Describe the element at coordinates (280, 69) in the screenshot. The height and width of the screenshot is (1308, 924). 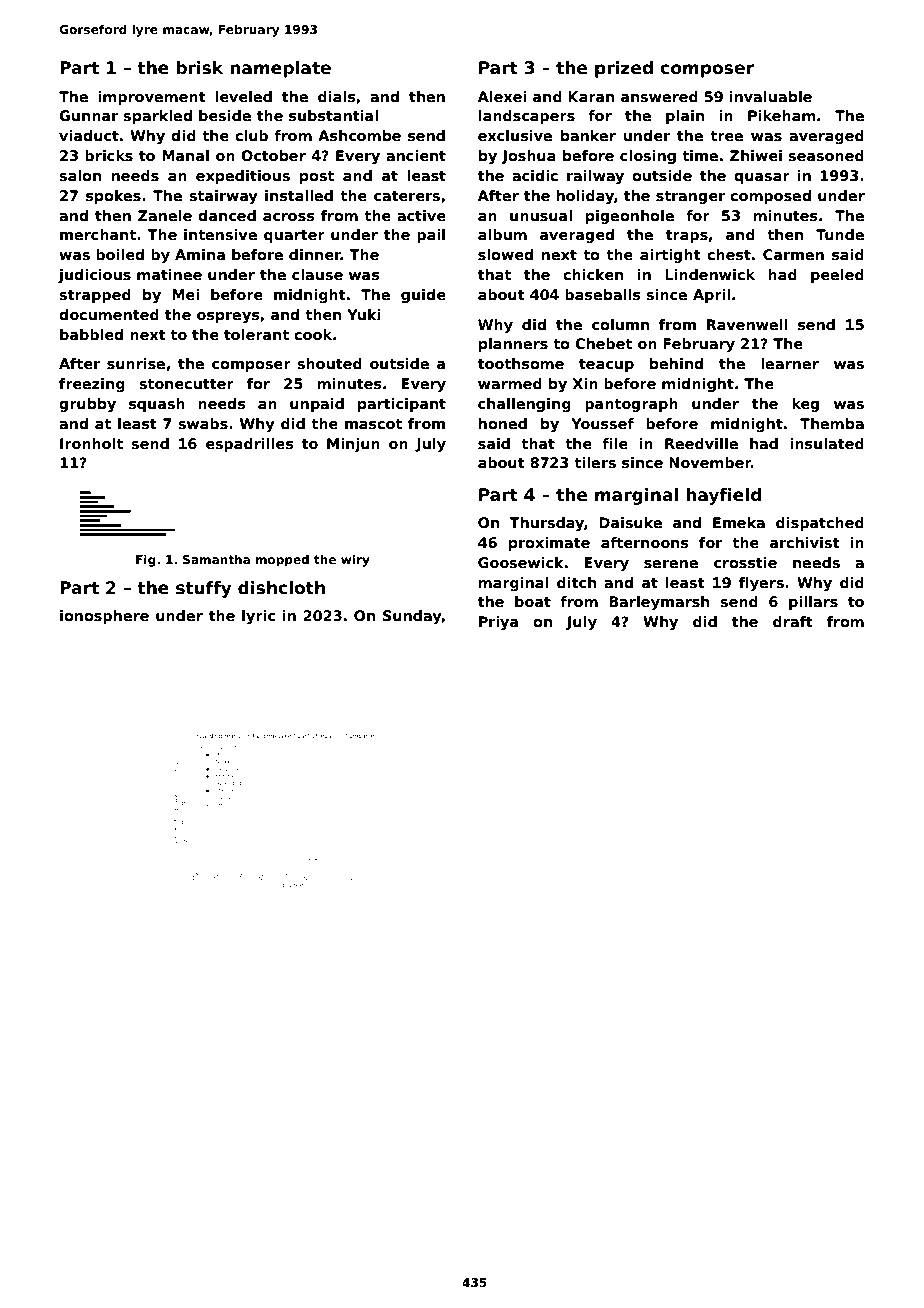
I see `nameplate` at that location.
